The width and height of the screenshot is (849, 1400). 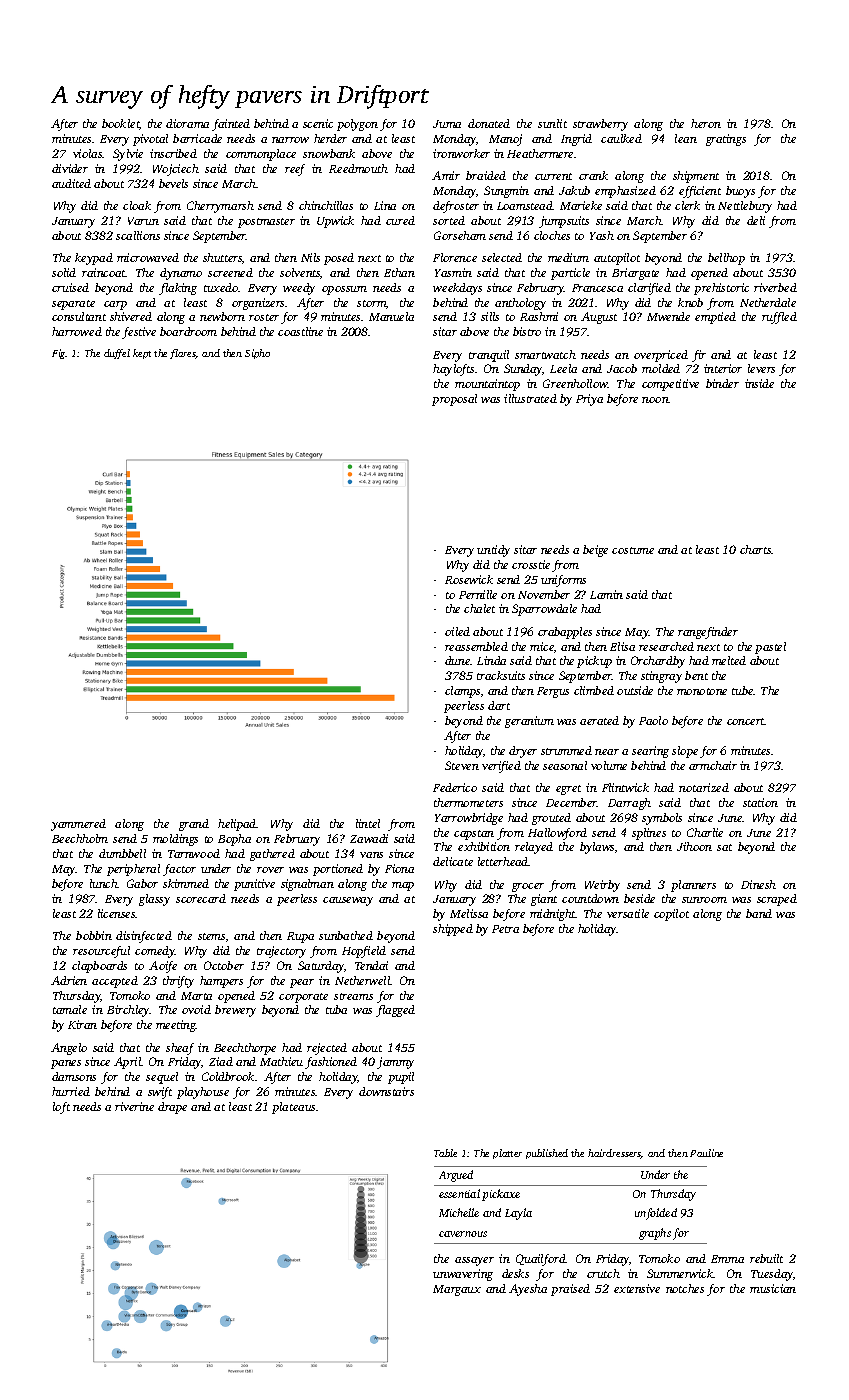 I want to click on anthology, so click(x=520, y=304).
